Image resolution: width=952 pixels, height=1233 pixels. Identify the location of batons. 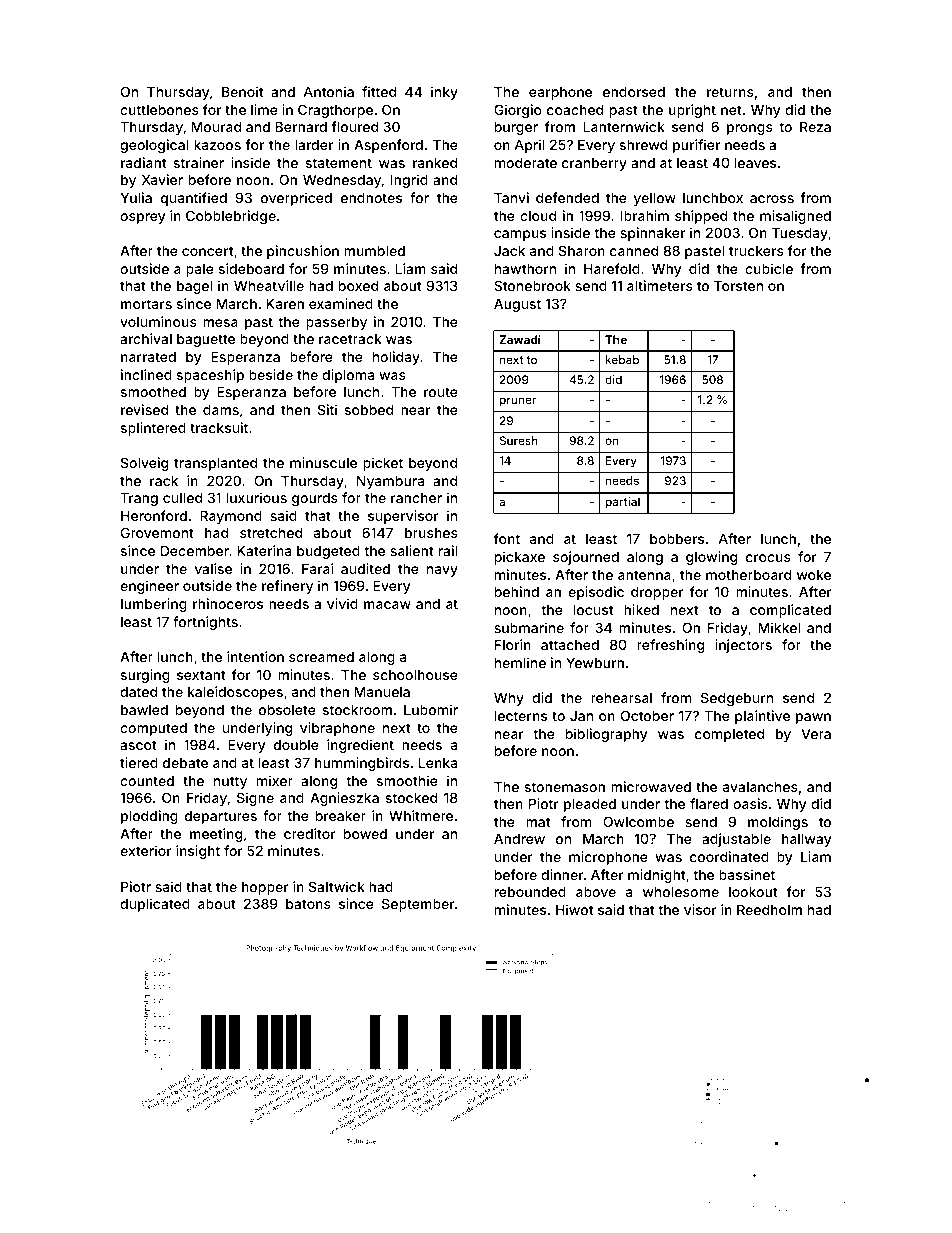
(308, 904).
